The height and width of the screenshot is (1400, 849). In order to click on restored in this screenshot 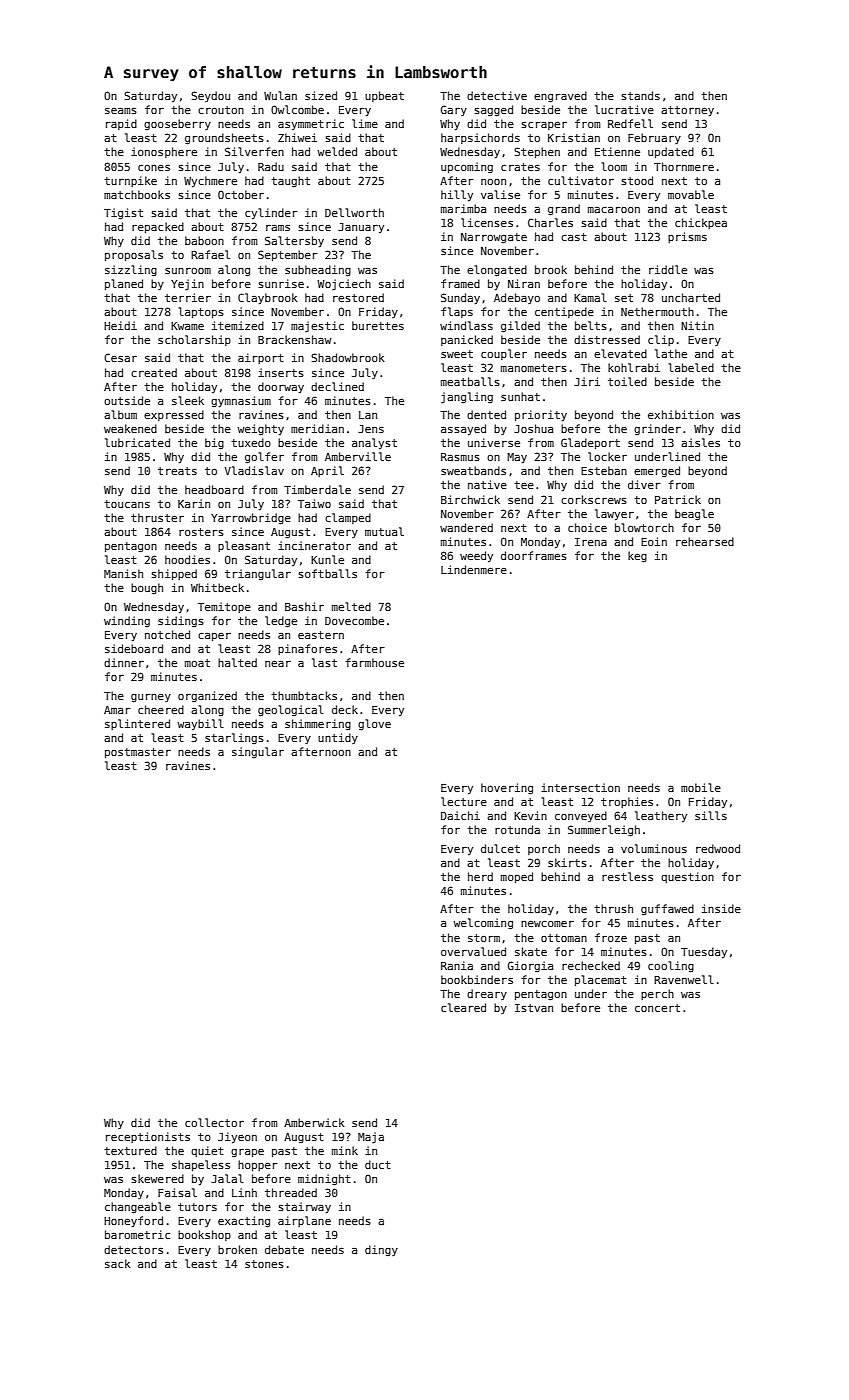, I will do `click(358, 297)`.
